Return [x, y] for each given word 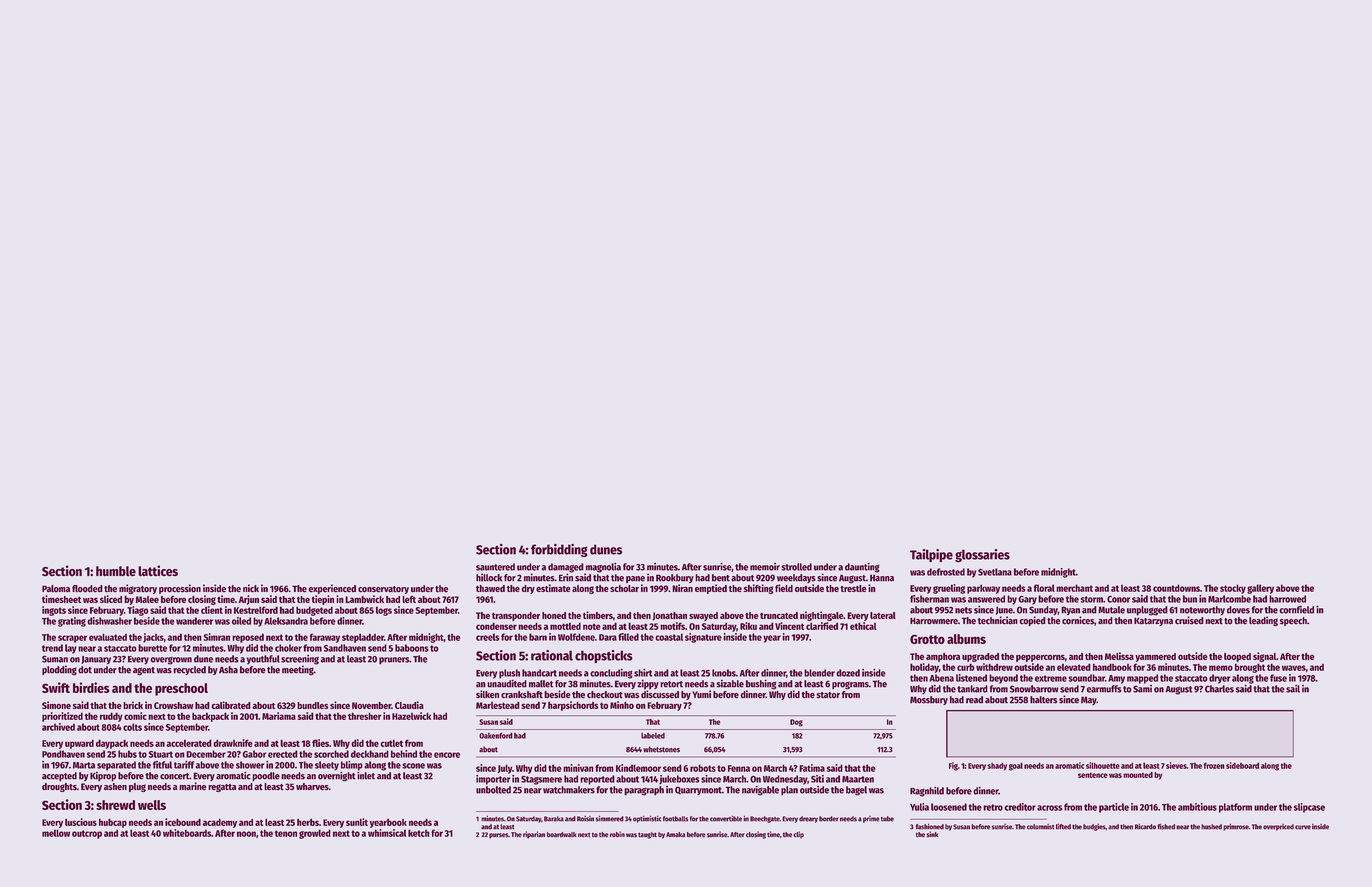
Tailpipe [931, 555]
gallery [1260, 589]
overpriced [1278, 827]
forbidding [559, 550]
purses [498, 836]
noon [246, 834]
